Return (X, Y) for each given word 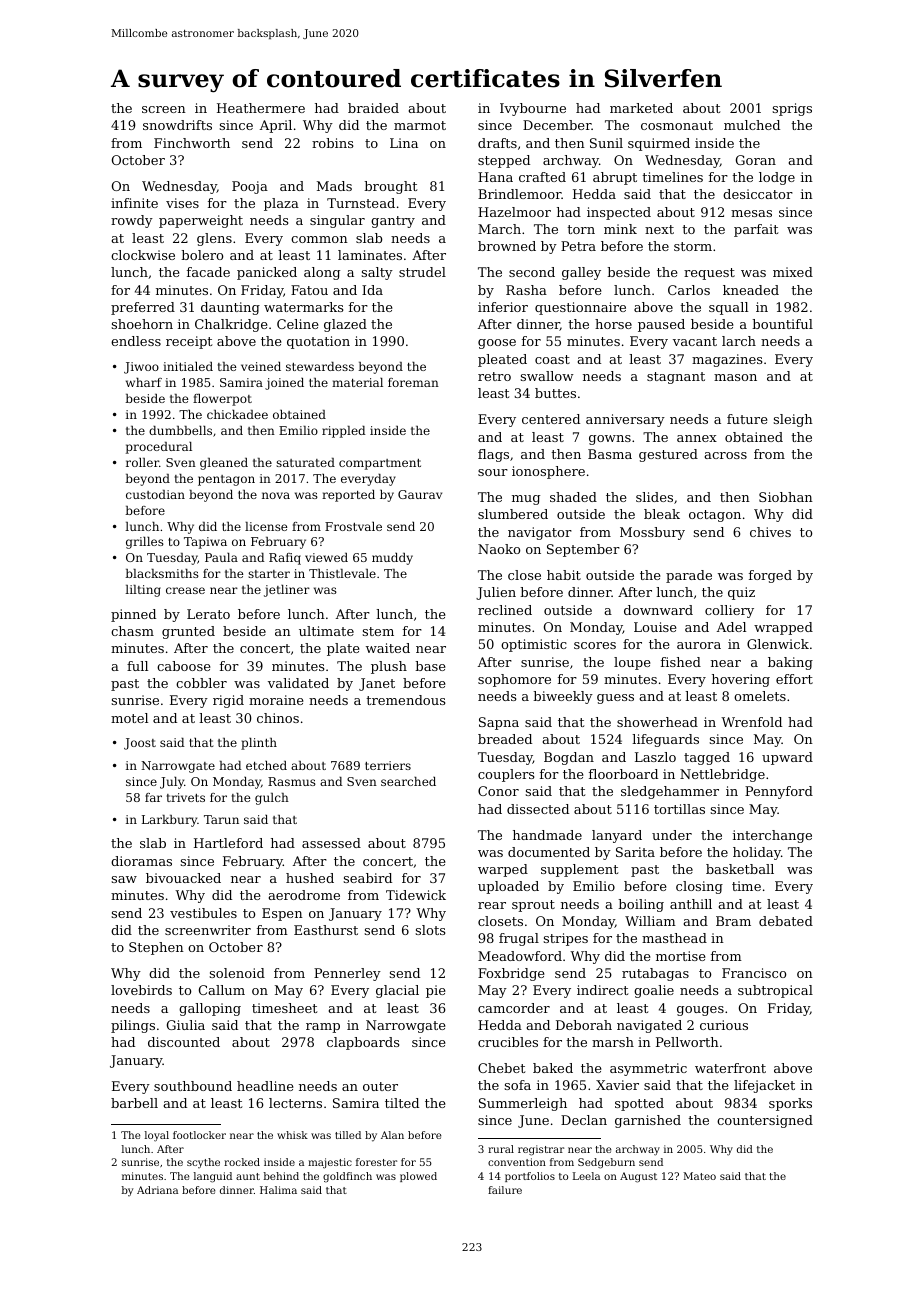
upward (787, 758)
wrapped (783, 628)
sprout (533, 906)
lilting (143, 591)
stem (378, 631)
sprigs (792, 109)
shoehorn (142, 324)
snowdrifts (177, 125)
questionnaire (580, 308)
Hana (495, 177)
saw (124, 879)
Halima (278, 1190)
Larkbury (169, 821)
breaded (505, 739)
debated (786, 921)
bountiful (782, 324)
